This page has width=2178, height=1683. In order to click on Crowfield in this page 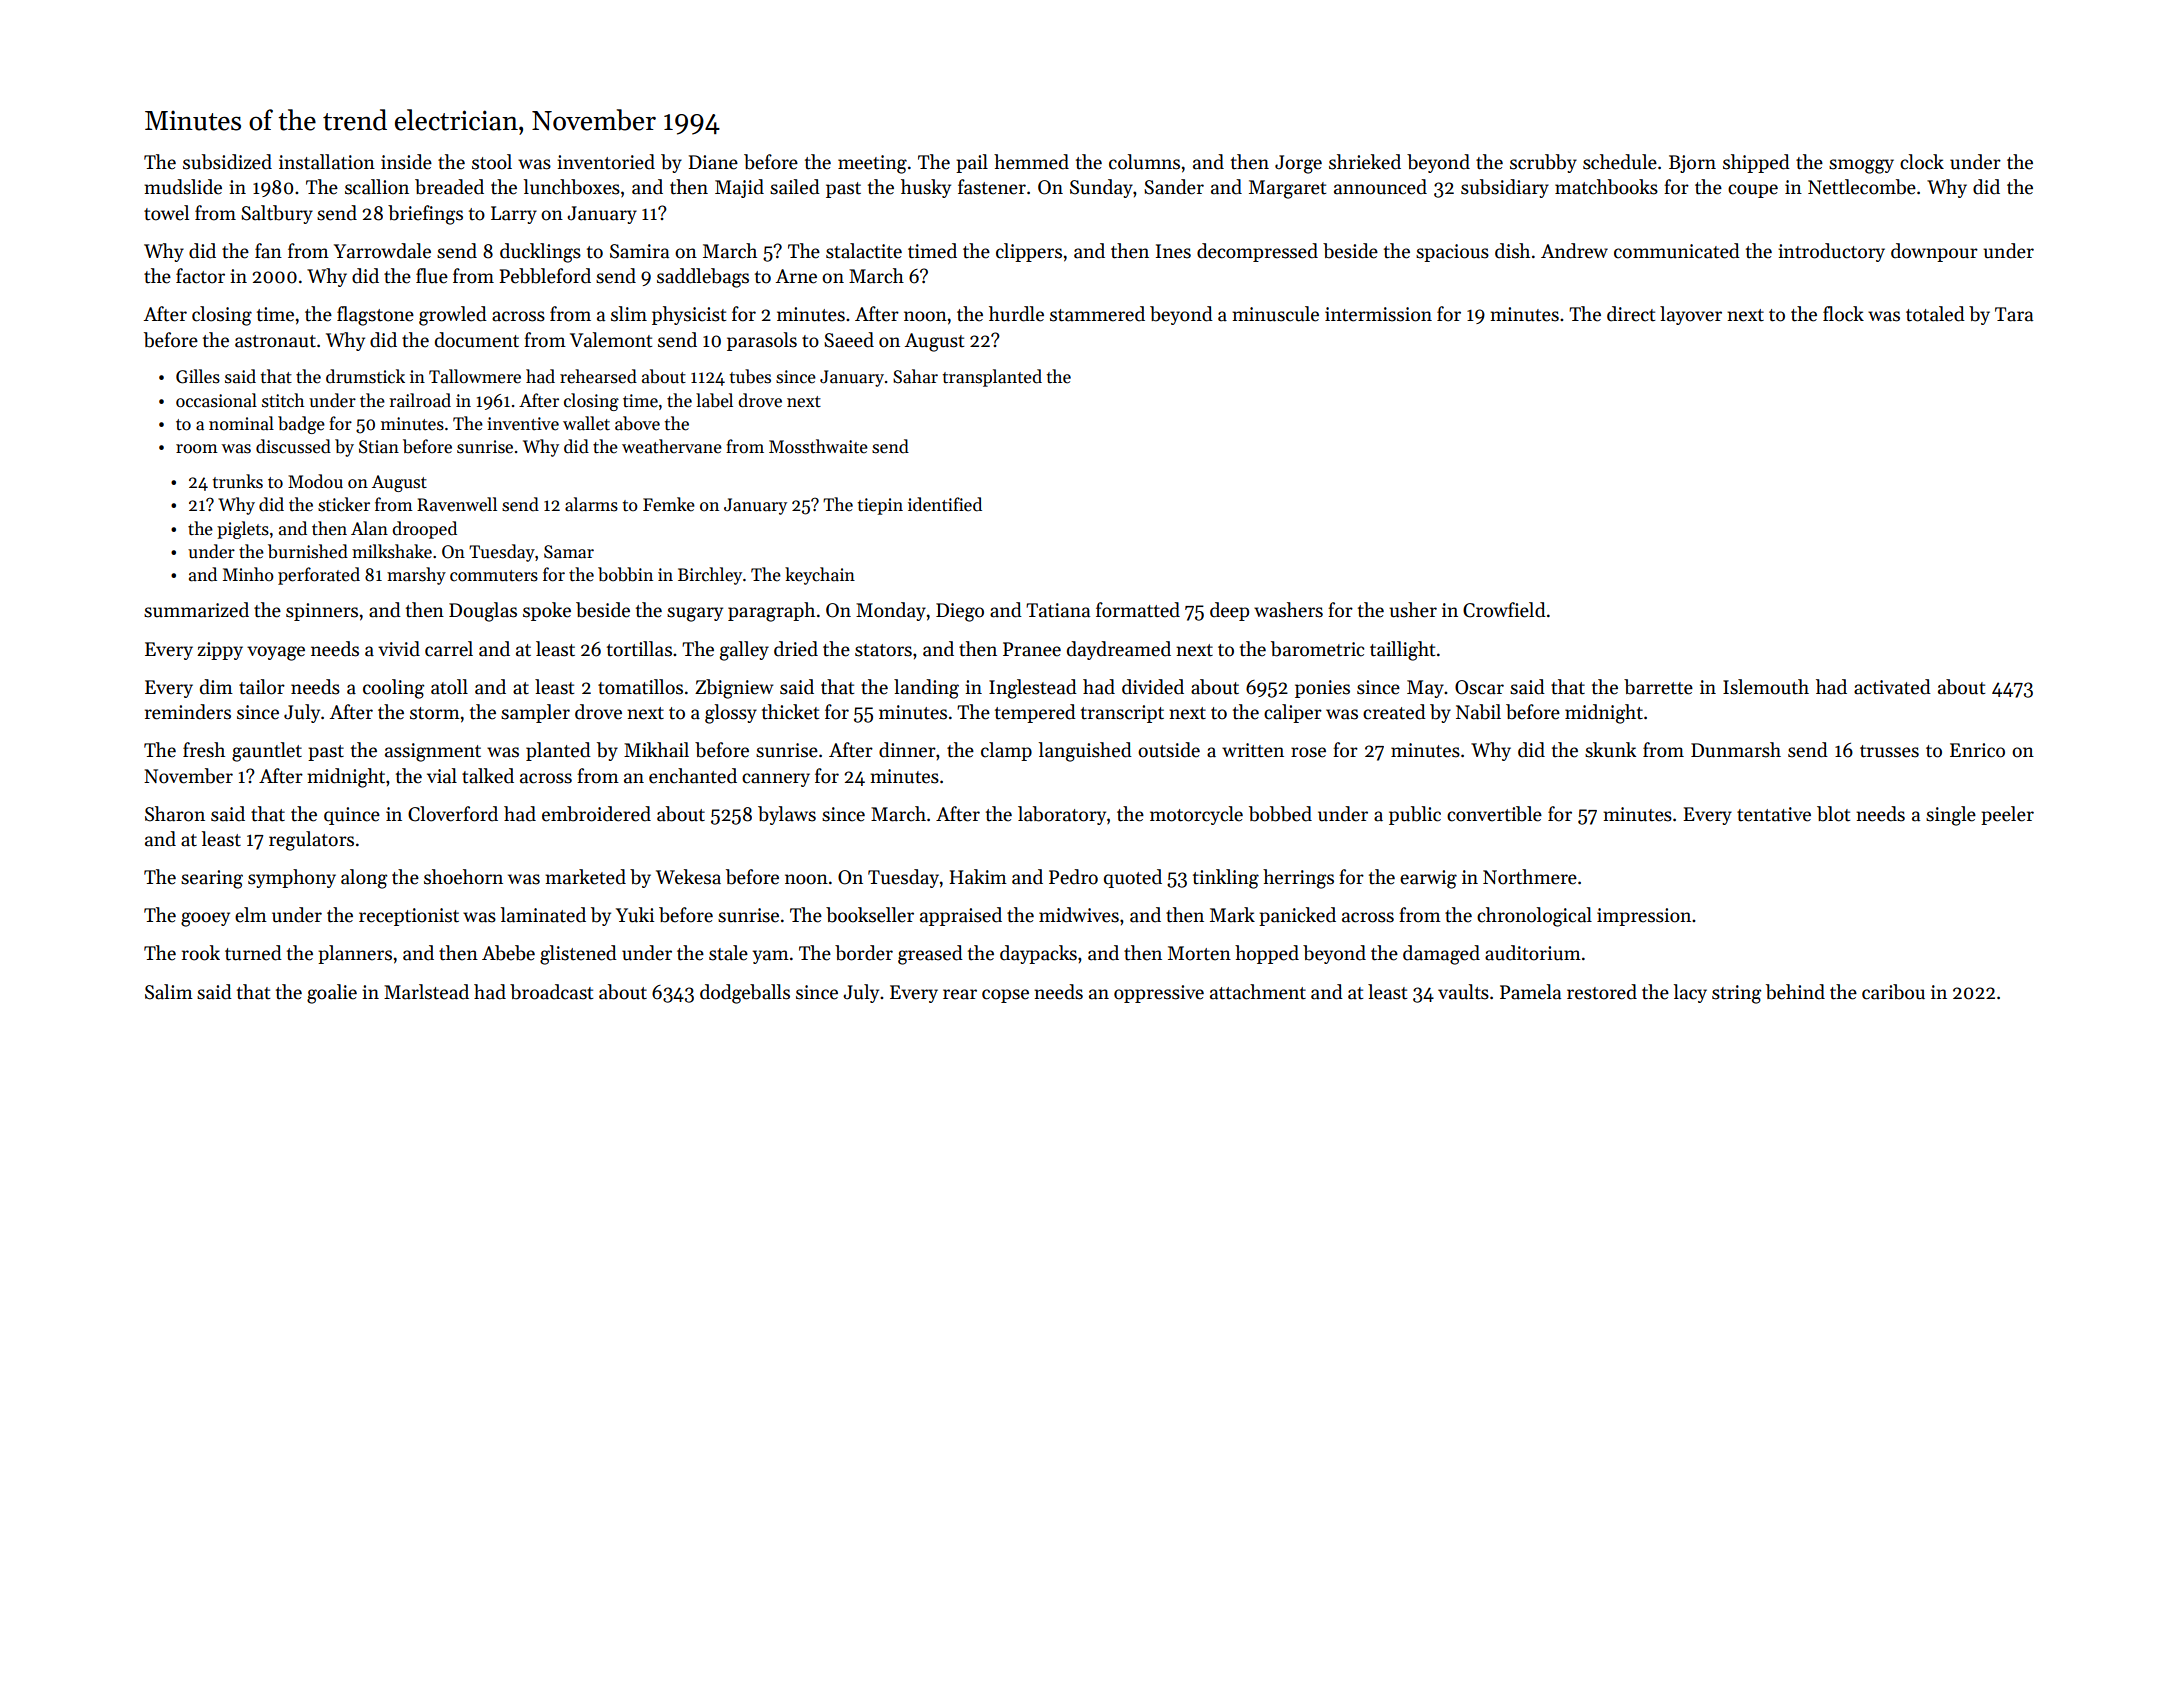, I will do `click(1504, 610)`.
